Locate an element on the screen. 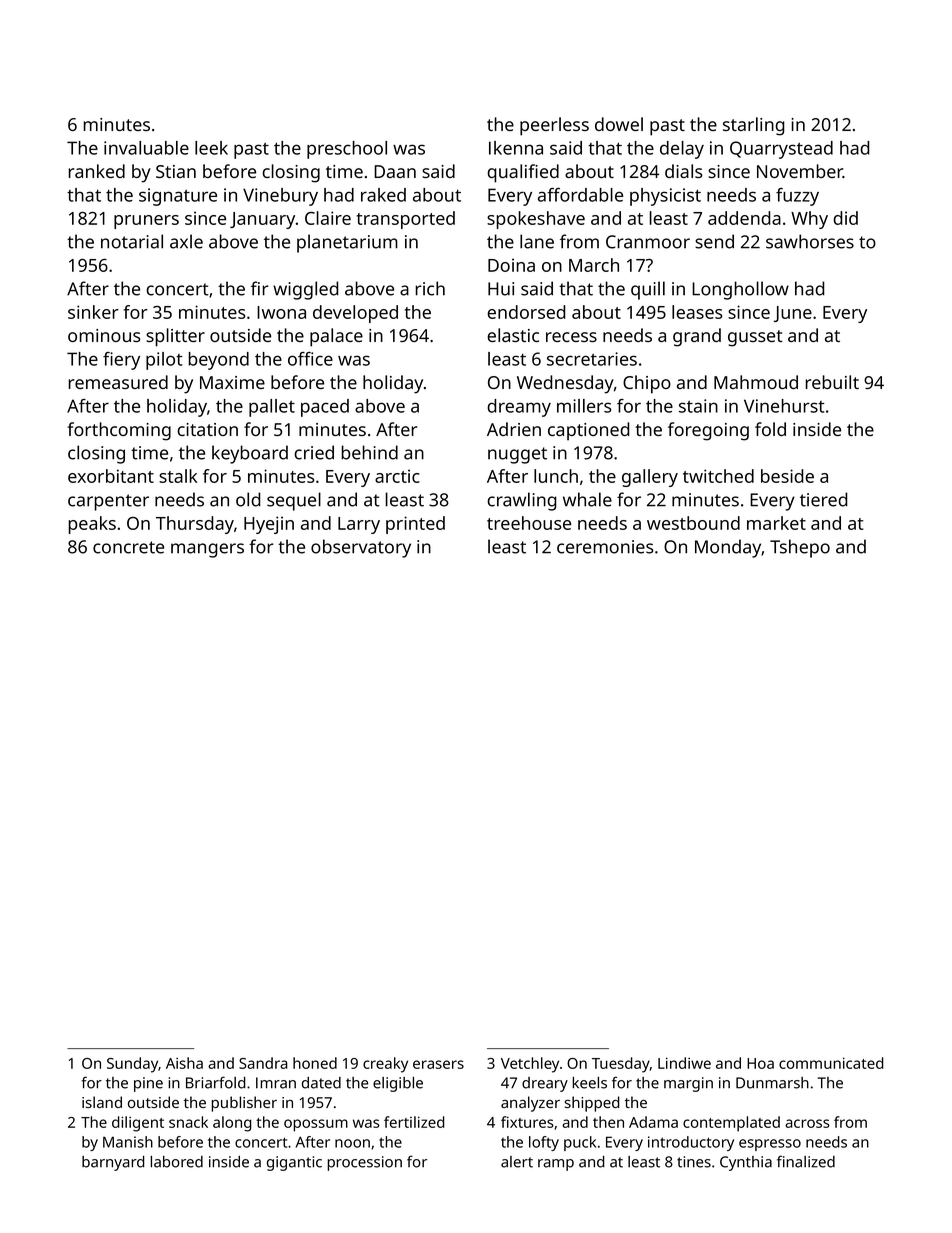 The height and width of the screenshot is (1233, 952). Tshepo is located at coordinates (800, 548).
